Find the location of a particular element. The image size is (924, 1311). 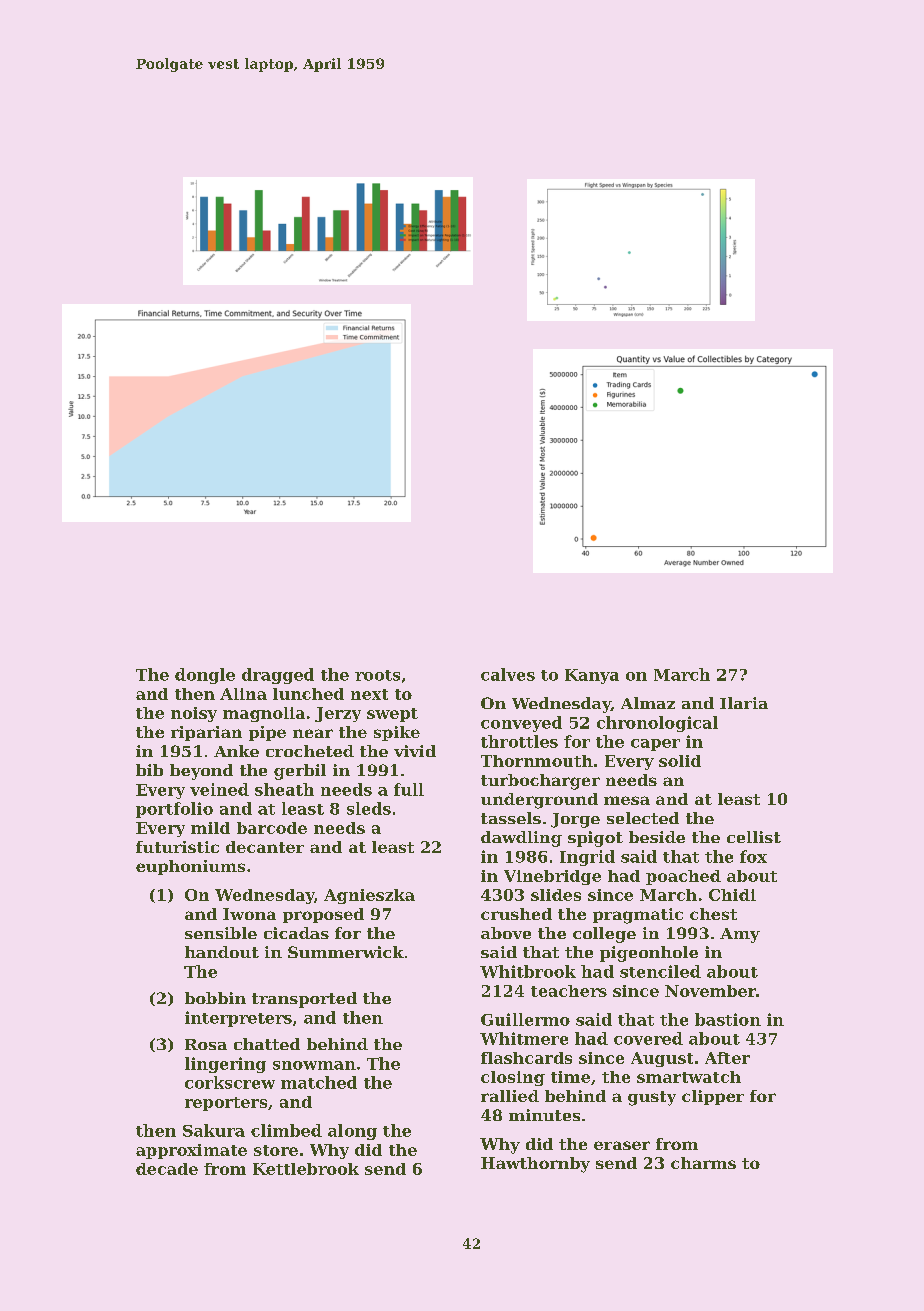

After is located at coordinates (727, 1058).
